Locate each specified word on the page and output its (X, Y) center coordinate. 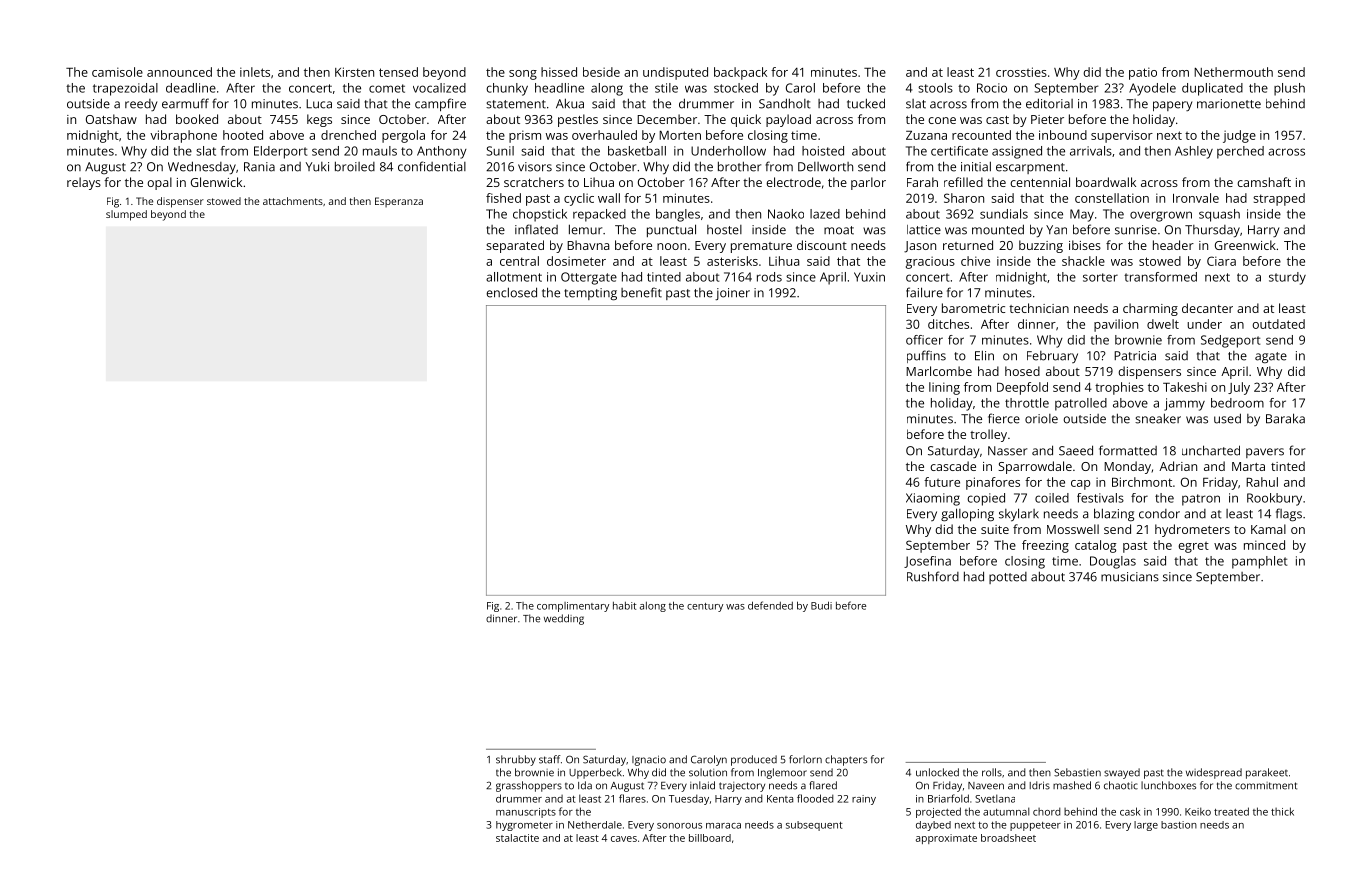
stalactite (517, 838)
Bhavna (588, 245)
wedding (564, 619)
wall (609, 198)
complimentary (573, 607)
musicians (1130, 577)
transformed (1160, 277)
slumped (126, 215)
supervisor (1122, 136)
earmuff (185, 103)
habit (625, 606)
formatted (1128, 450)
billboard (710, 838)
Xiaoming (933, 499)
